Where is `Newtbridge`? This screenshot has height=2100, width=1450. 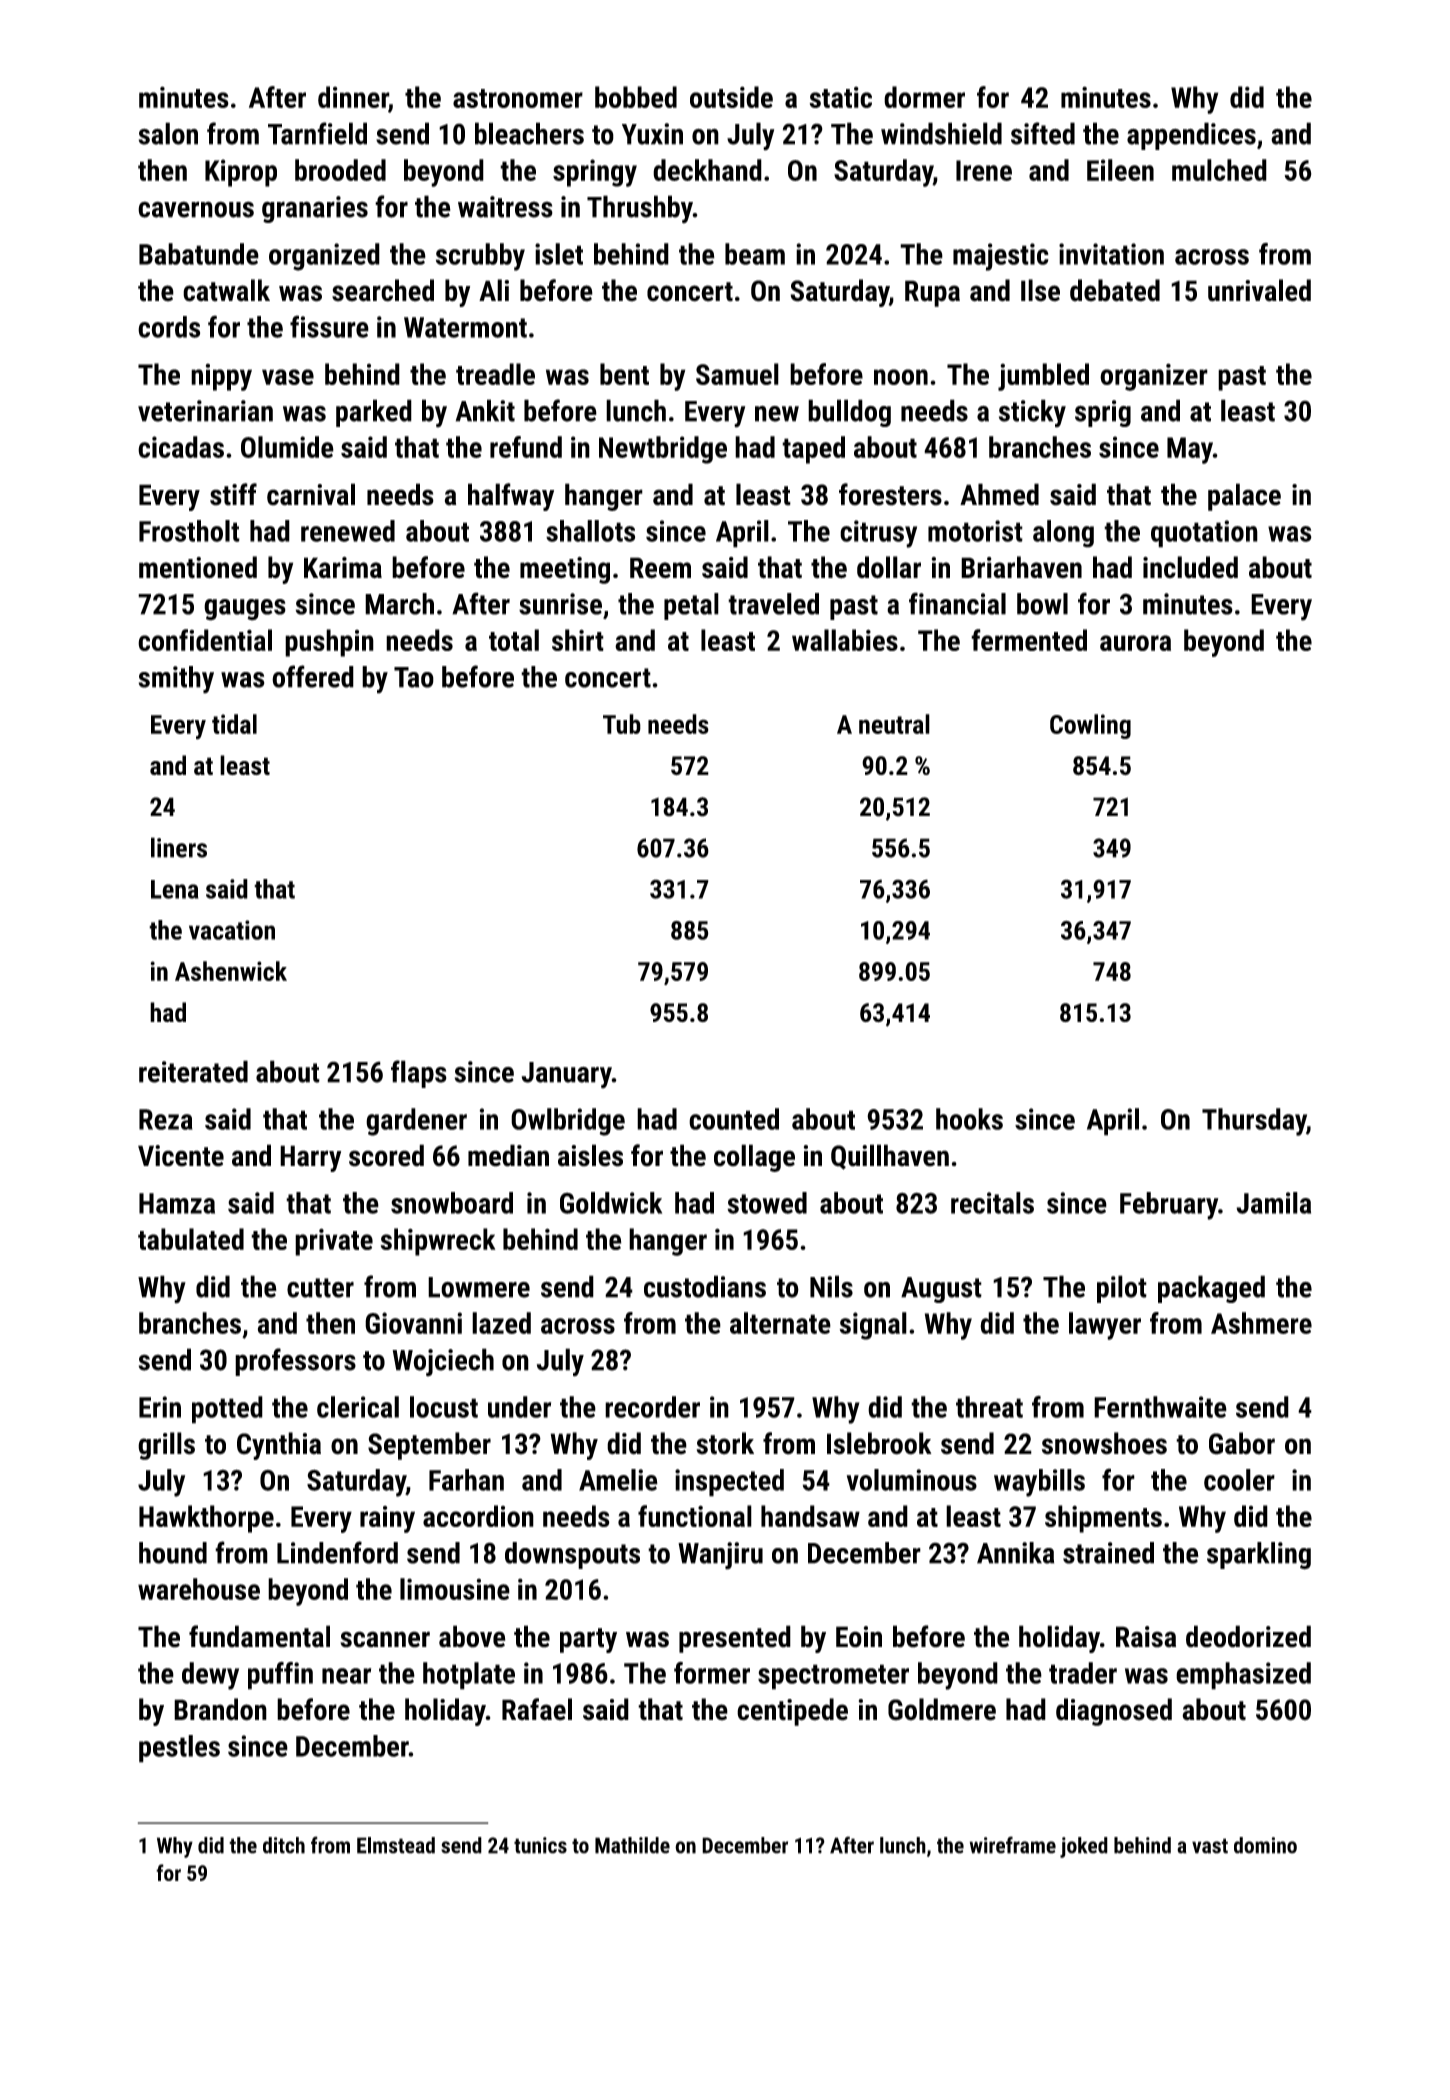
Newtbridge is located at coordinates (663, 450).
